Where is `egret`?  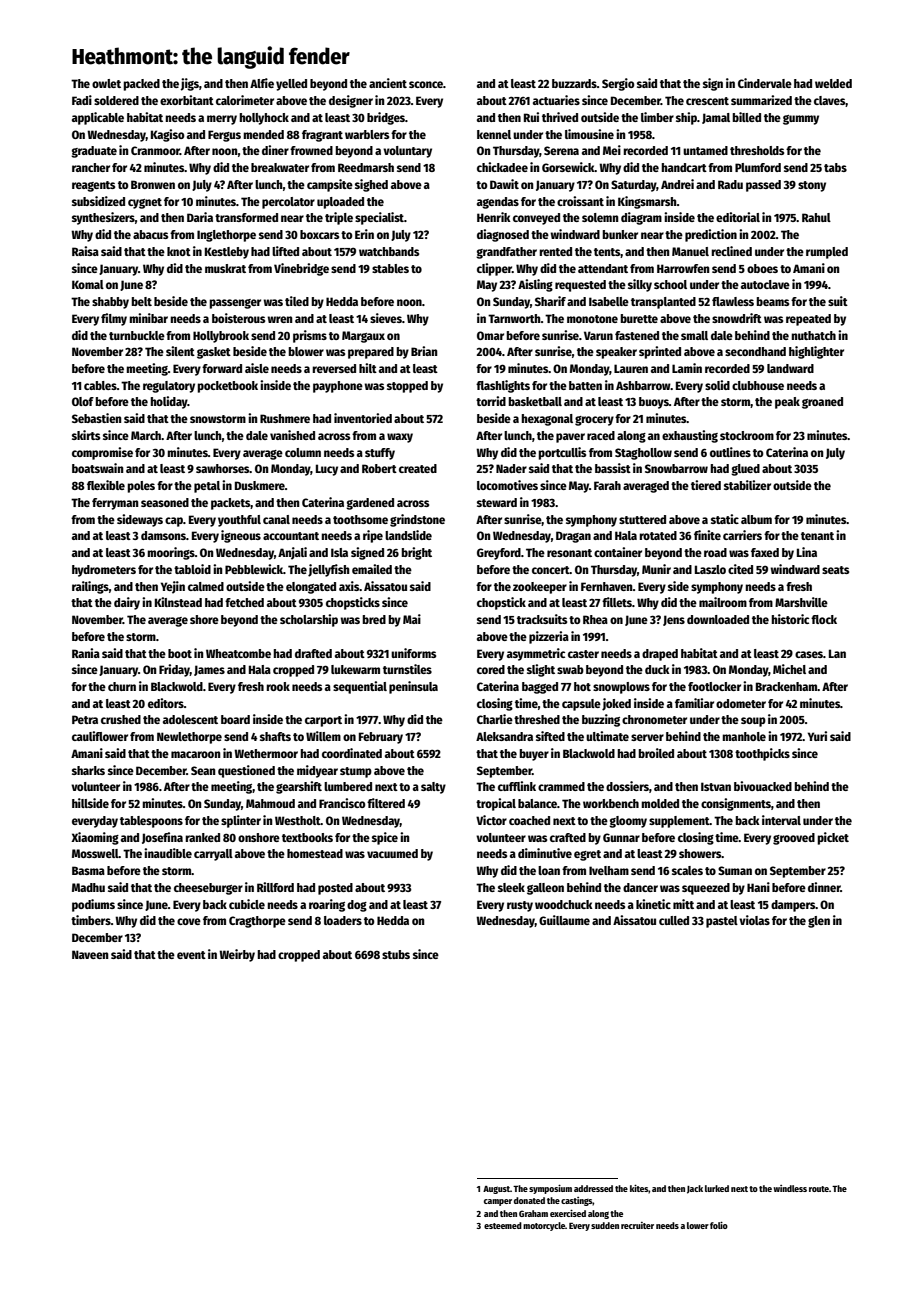
egret is located at coordinates (587, 855).
